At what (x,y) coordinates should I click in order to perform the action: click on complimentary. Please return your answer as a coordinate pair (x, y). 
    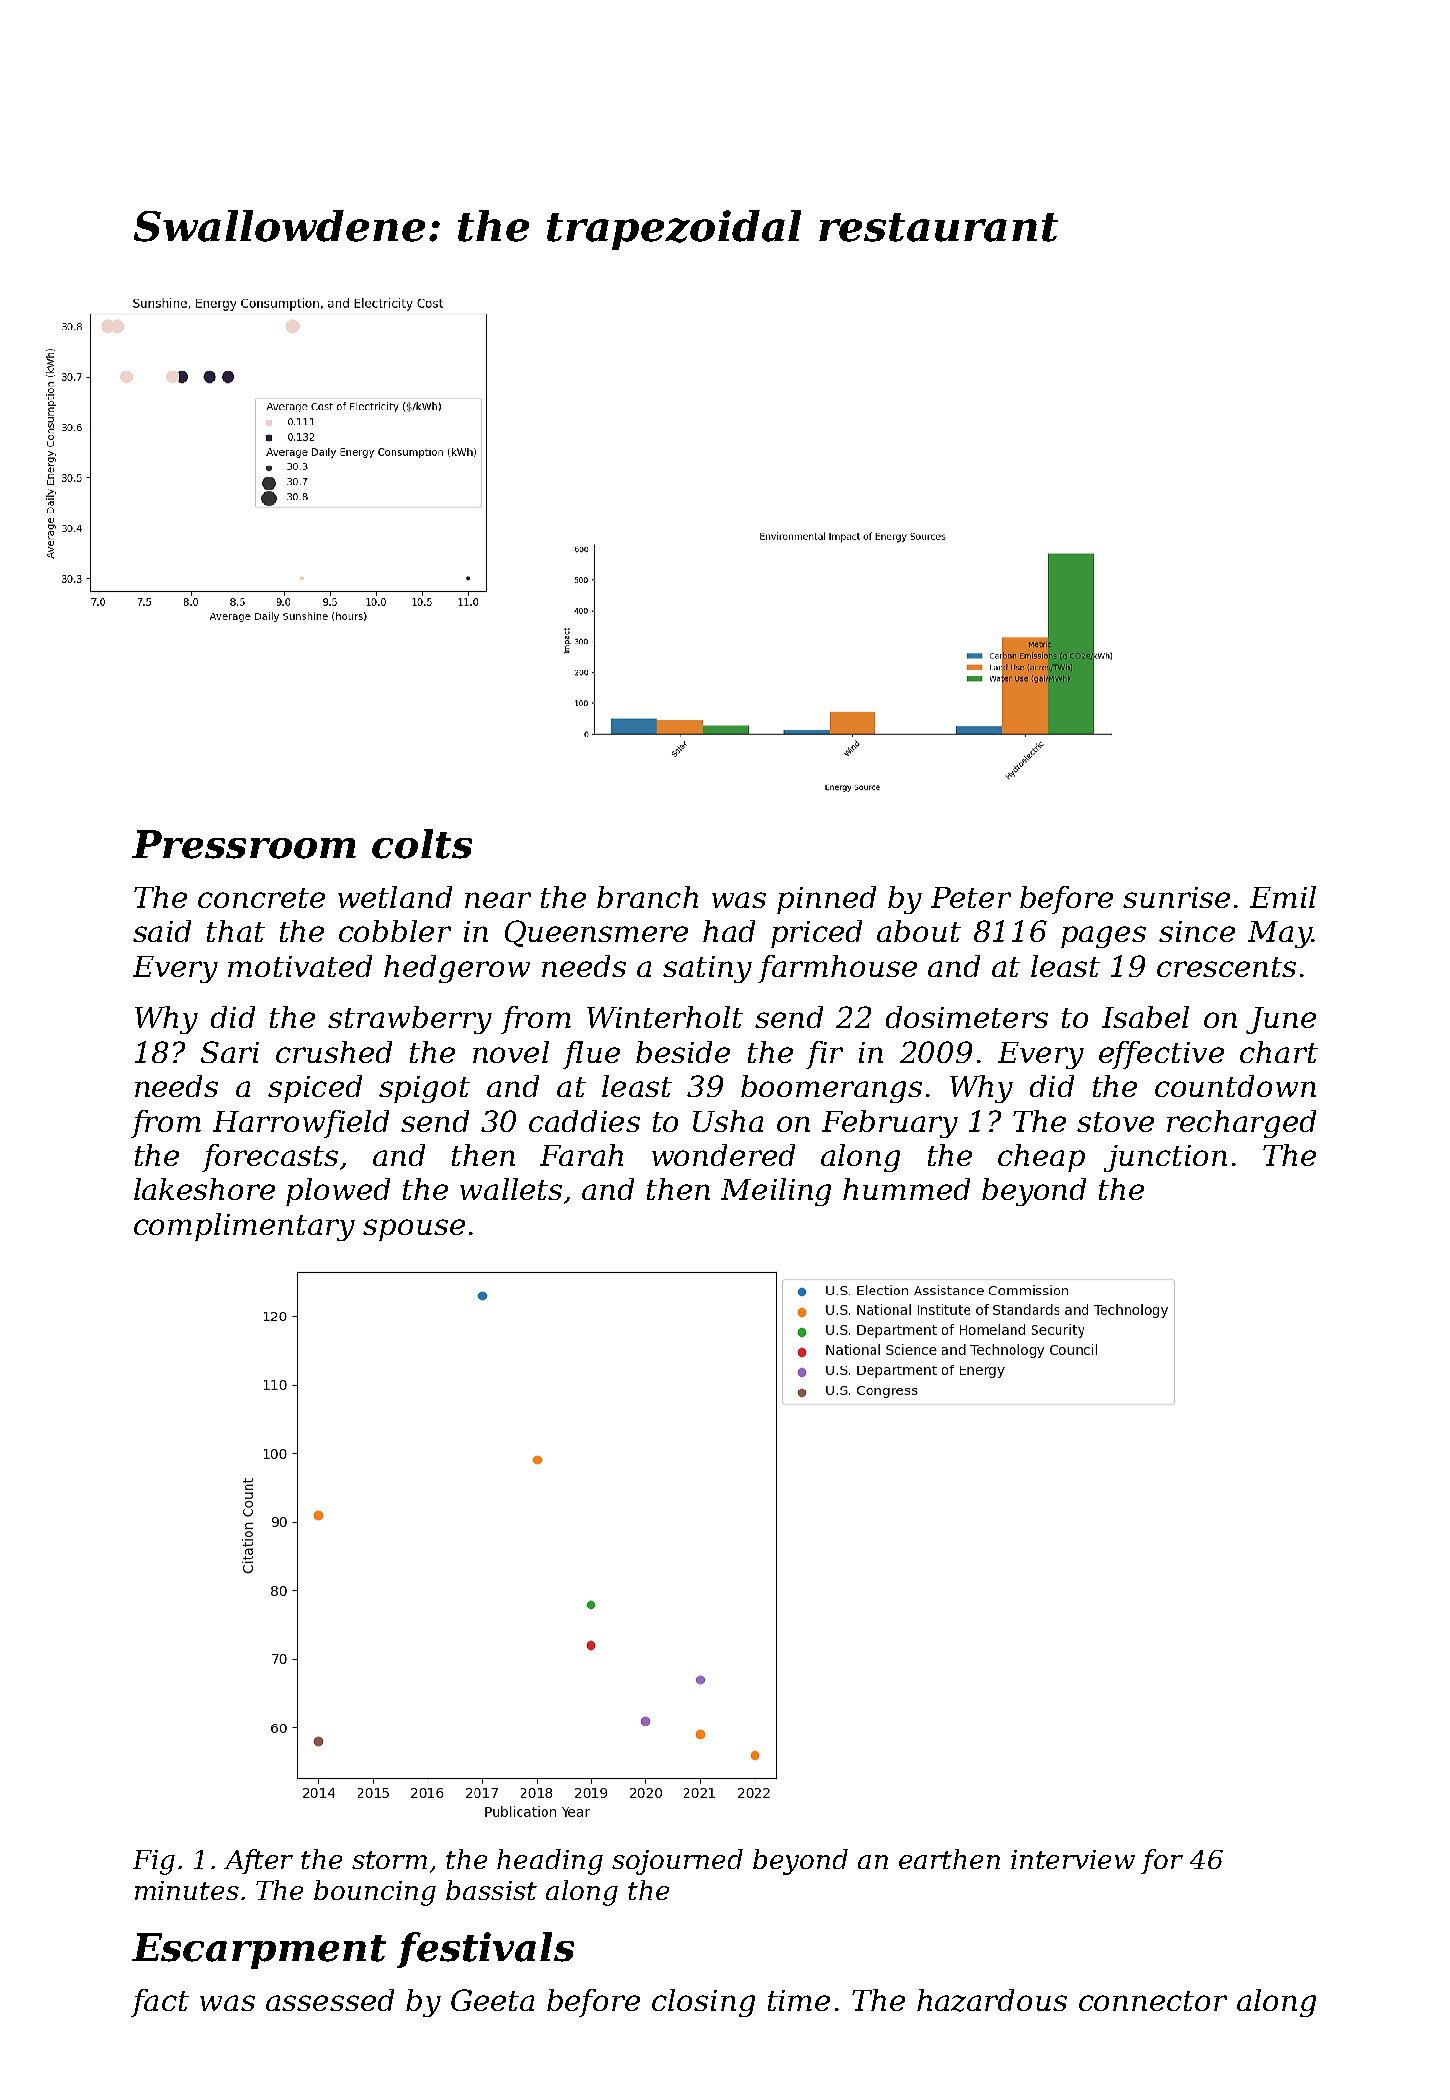
    Looking at the image, I should click on (244, 1227).
